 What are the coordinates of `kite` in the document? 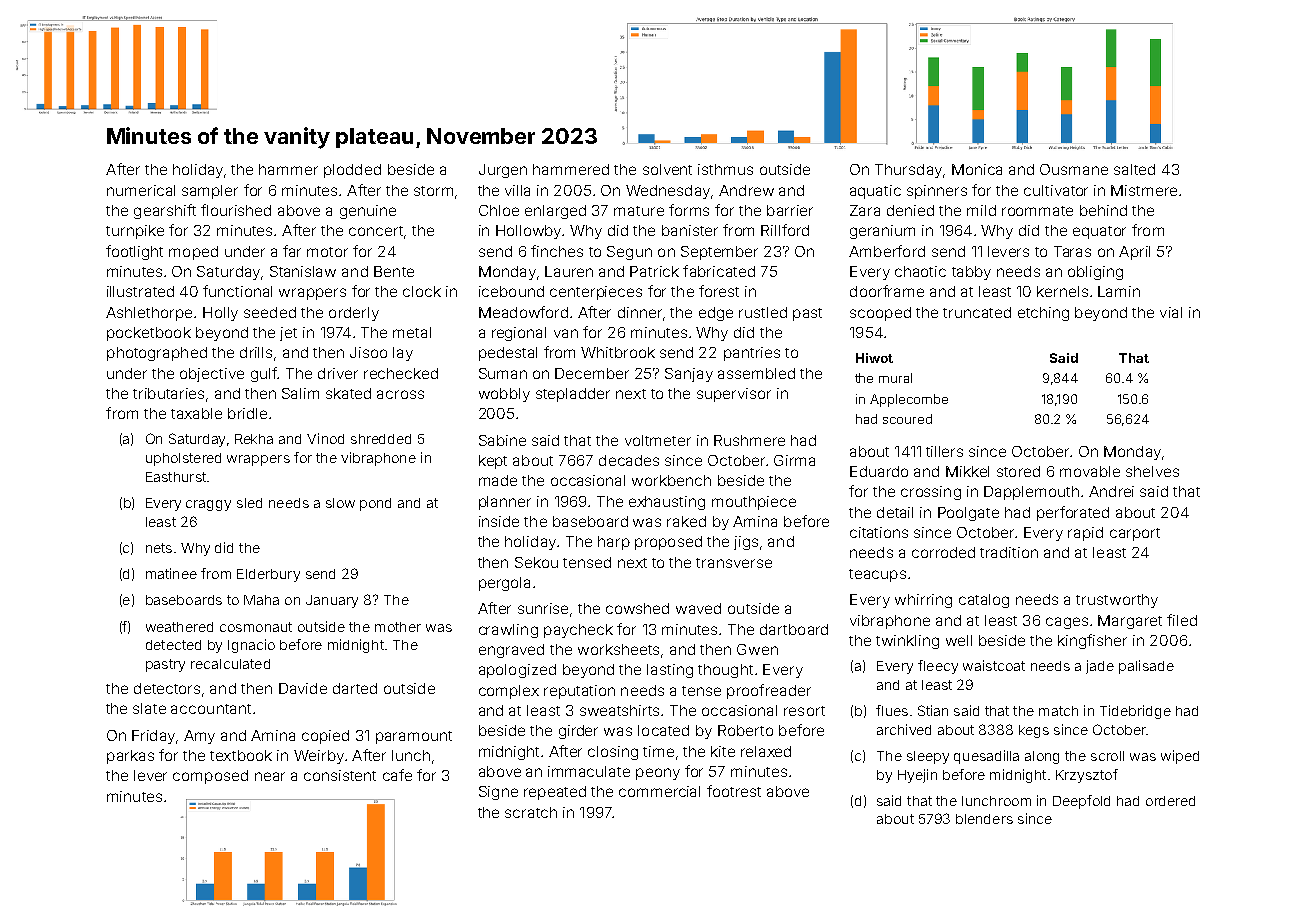 It's located at (723, 751).
